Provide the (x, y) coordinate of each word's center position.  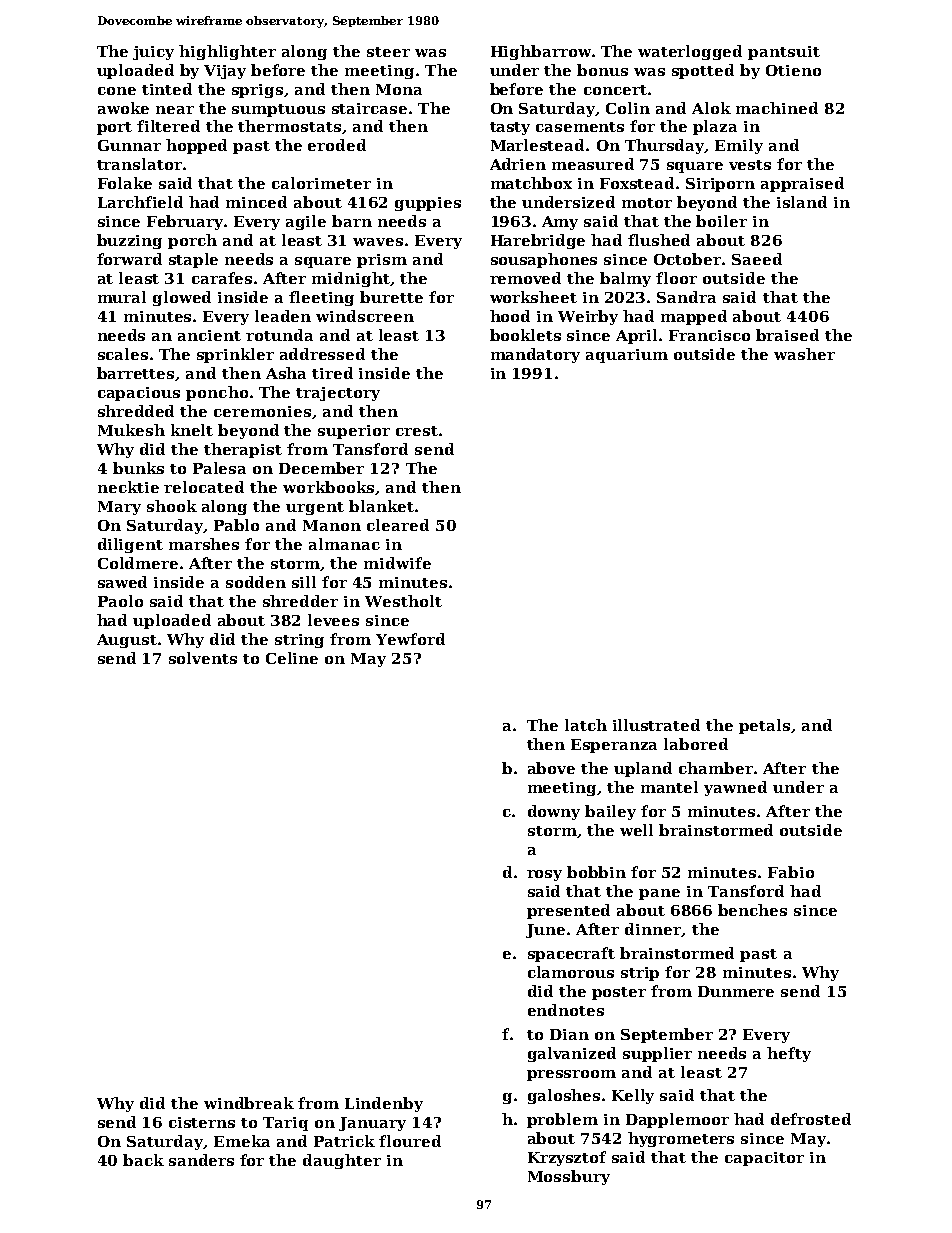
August (127, 641)
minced (256, 202)
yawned (735, 788)
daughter (342, 1161)
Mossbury (569, 1177)
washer (804, 354)
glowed (182, 298)
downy (554, 812)
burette (391, 297)
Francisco (709, 335)
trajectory (338, 394)
